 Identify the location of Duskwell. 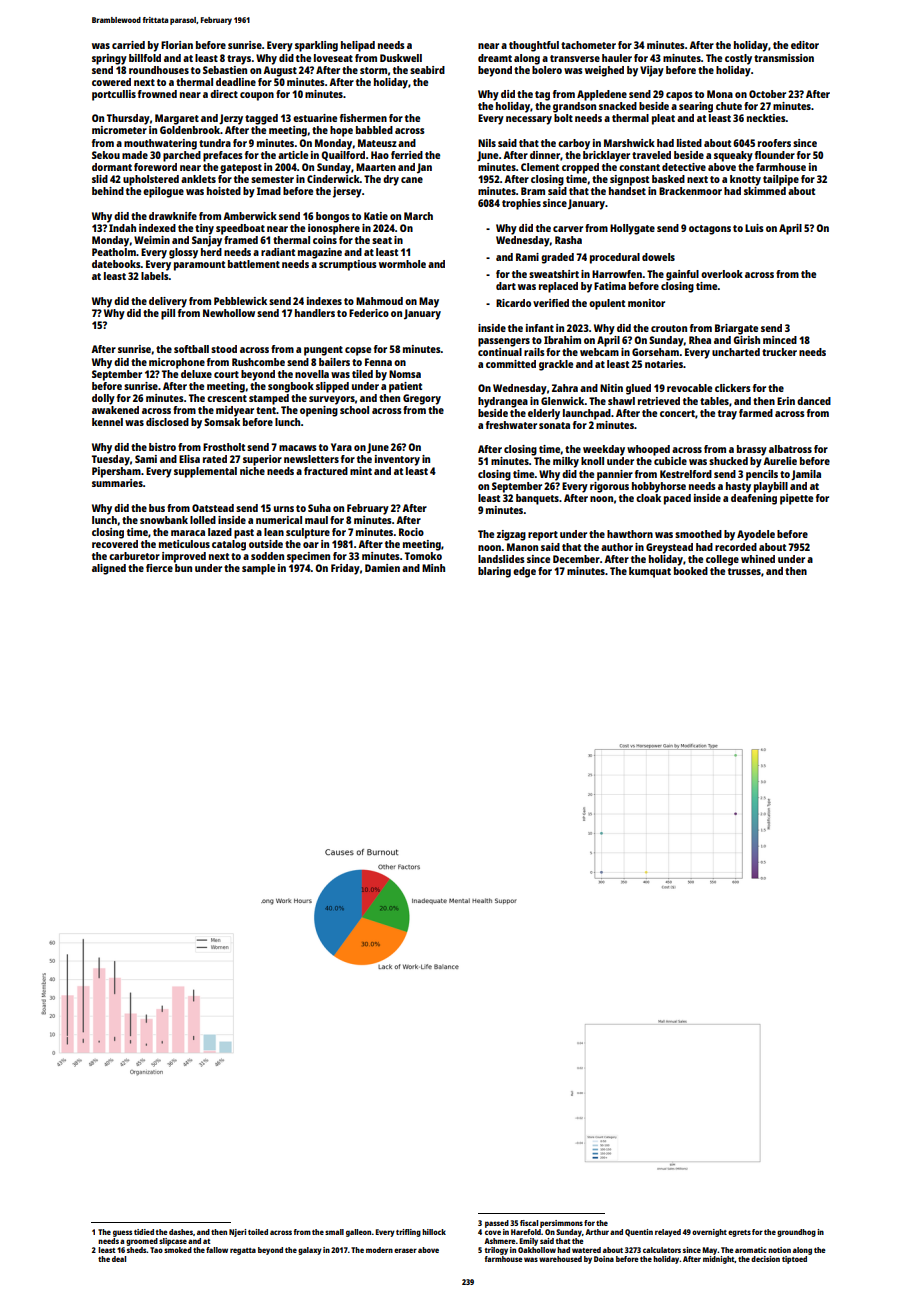
(401, 58).
